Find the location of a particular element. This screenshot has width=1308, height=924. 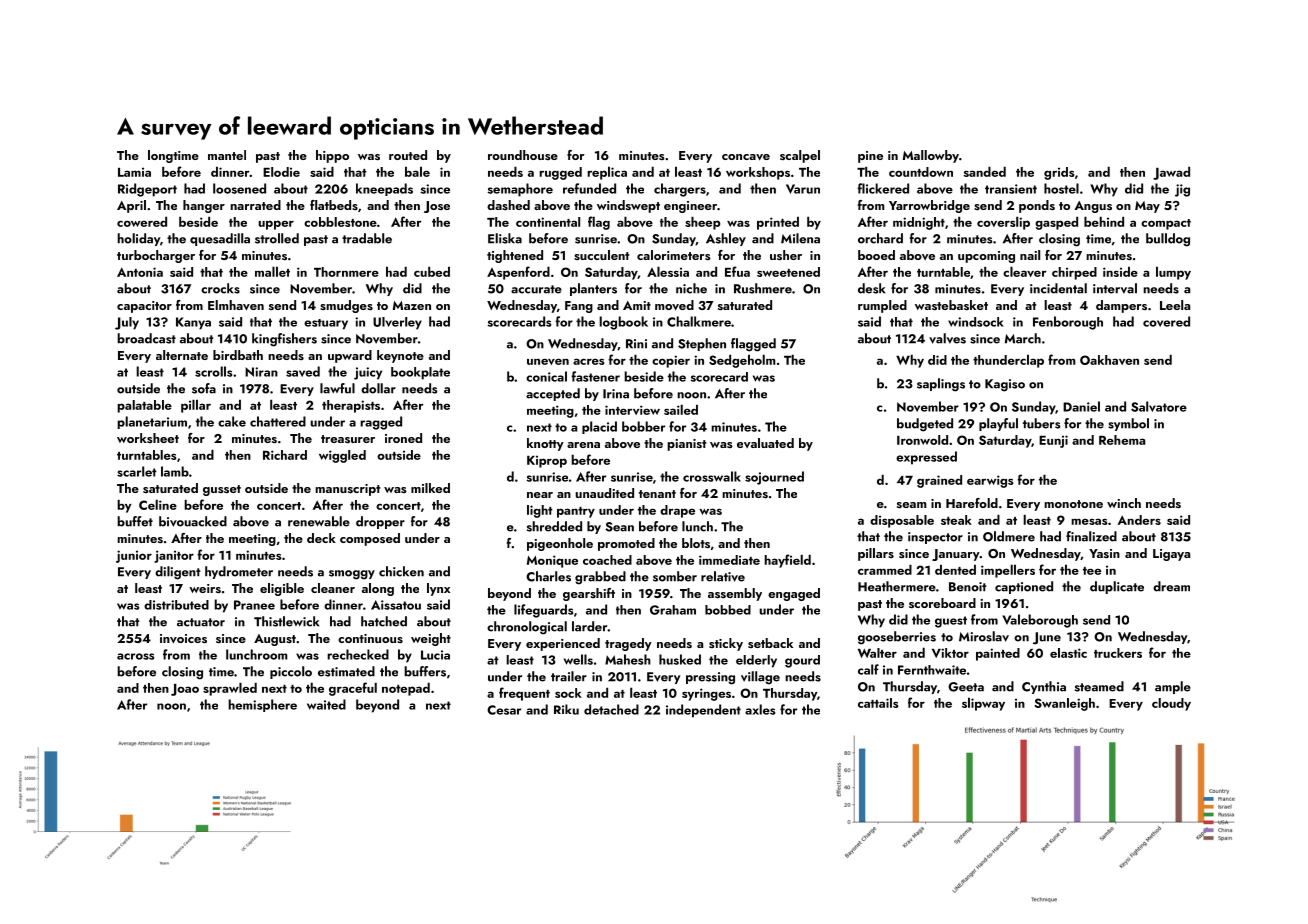

mantel is located at coordinates (227, 155).
